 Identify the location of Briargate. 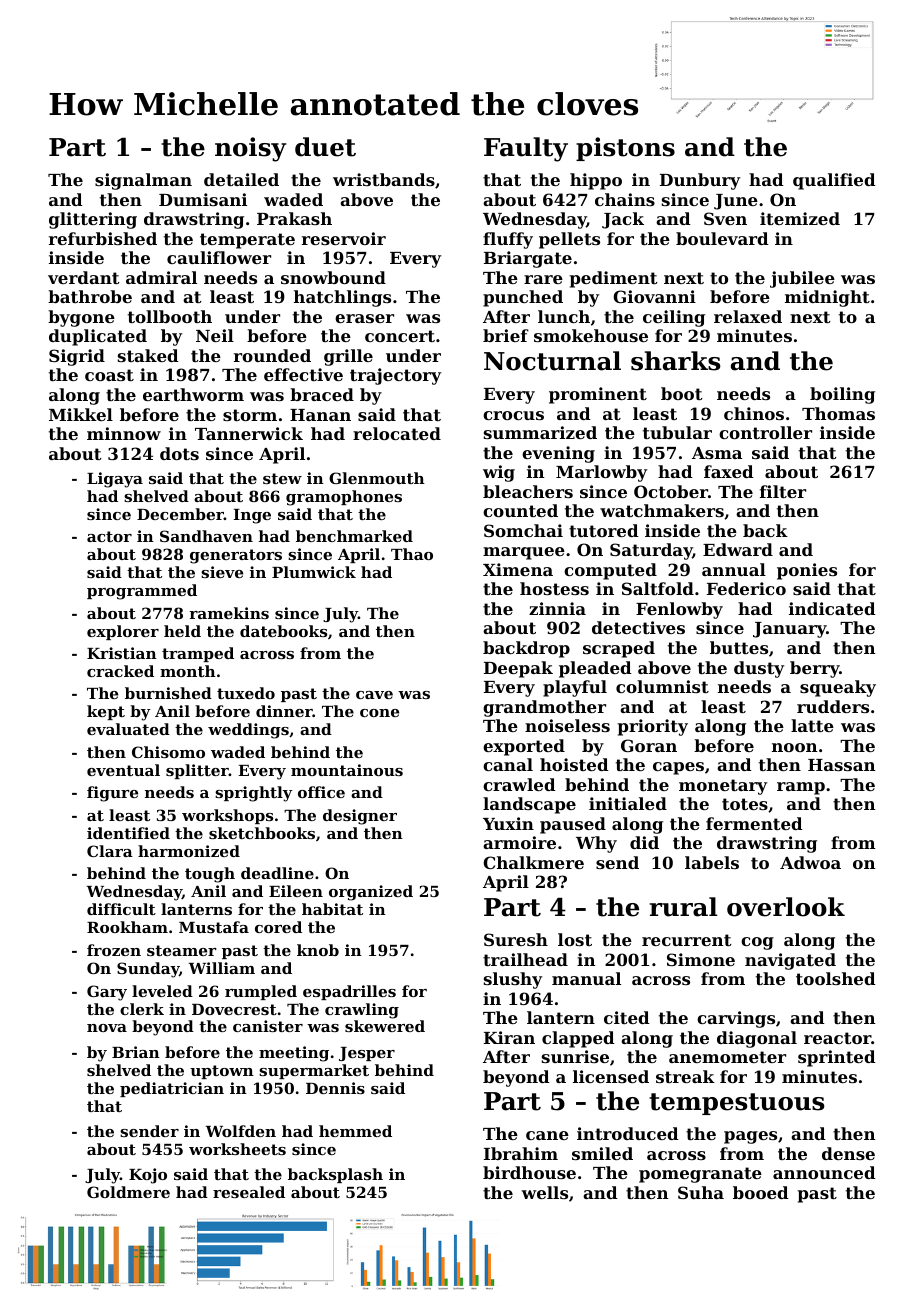
(528, 259).
